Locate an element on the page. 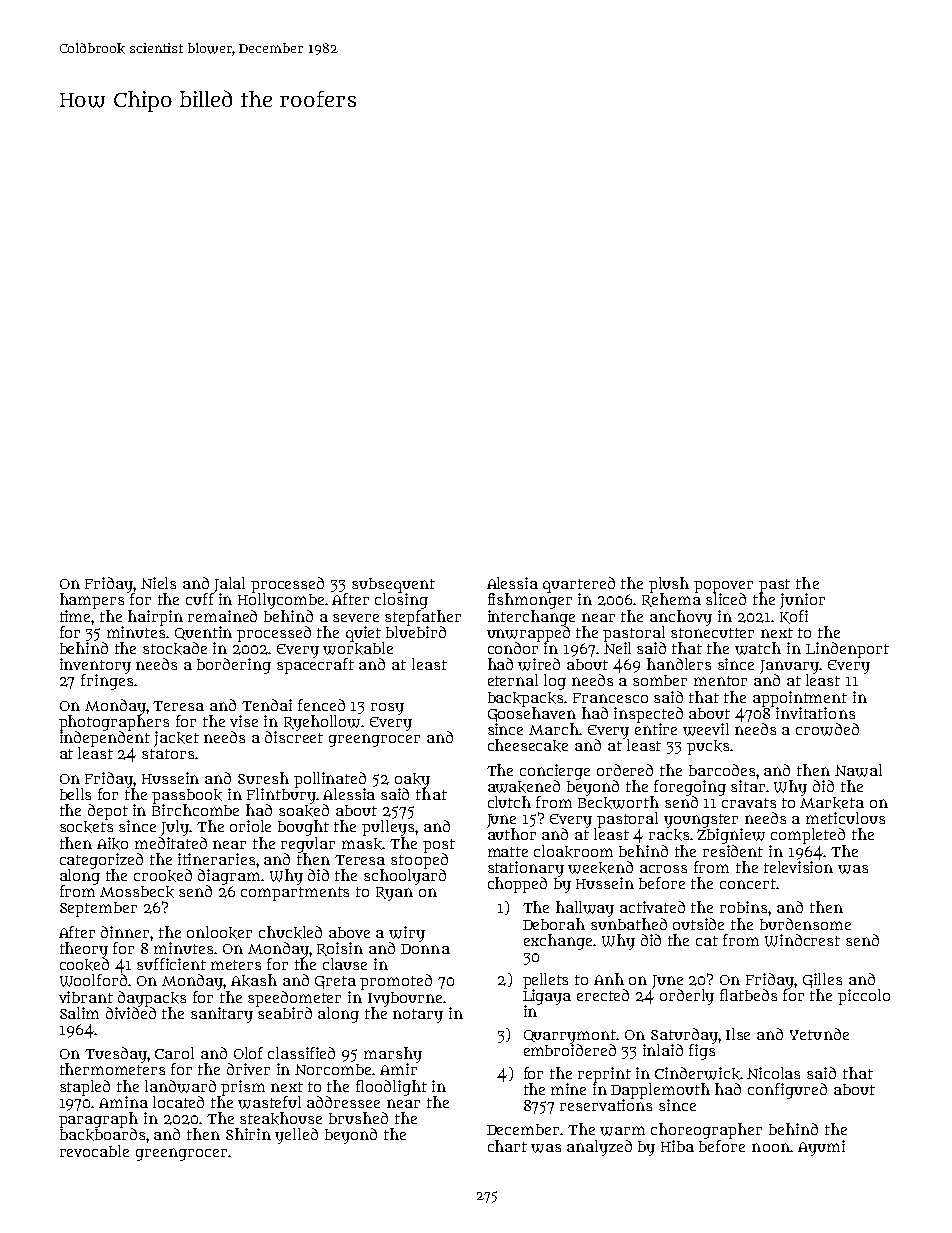 Image resolution: width=952 pixels, height=1233 pixels. Lindenport is located at coordinates (847, 650).
